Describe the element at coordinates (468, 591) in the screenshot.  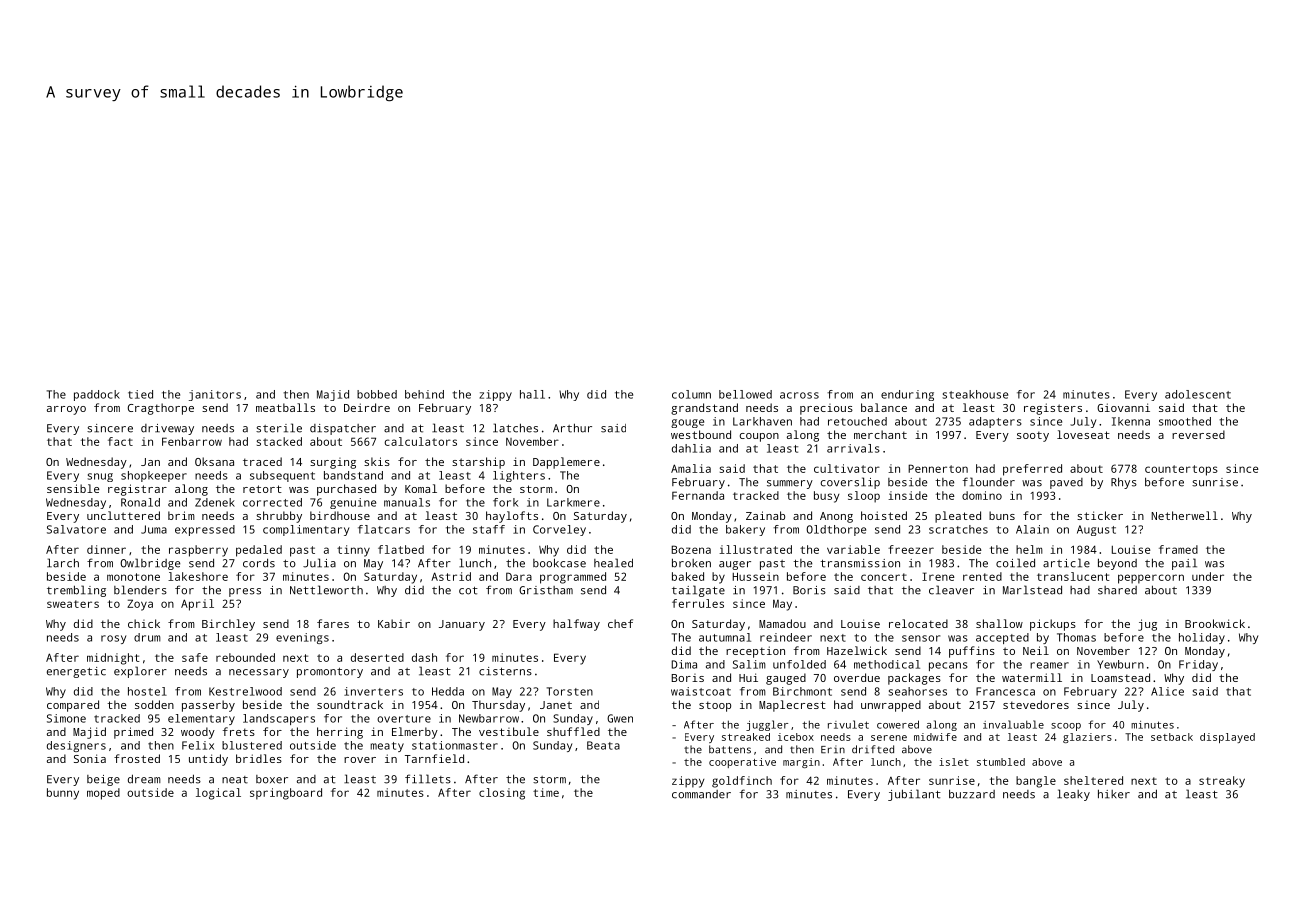
I see `cot` at that location.
